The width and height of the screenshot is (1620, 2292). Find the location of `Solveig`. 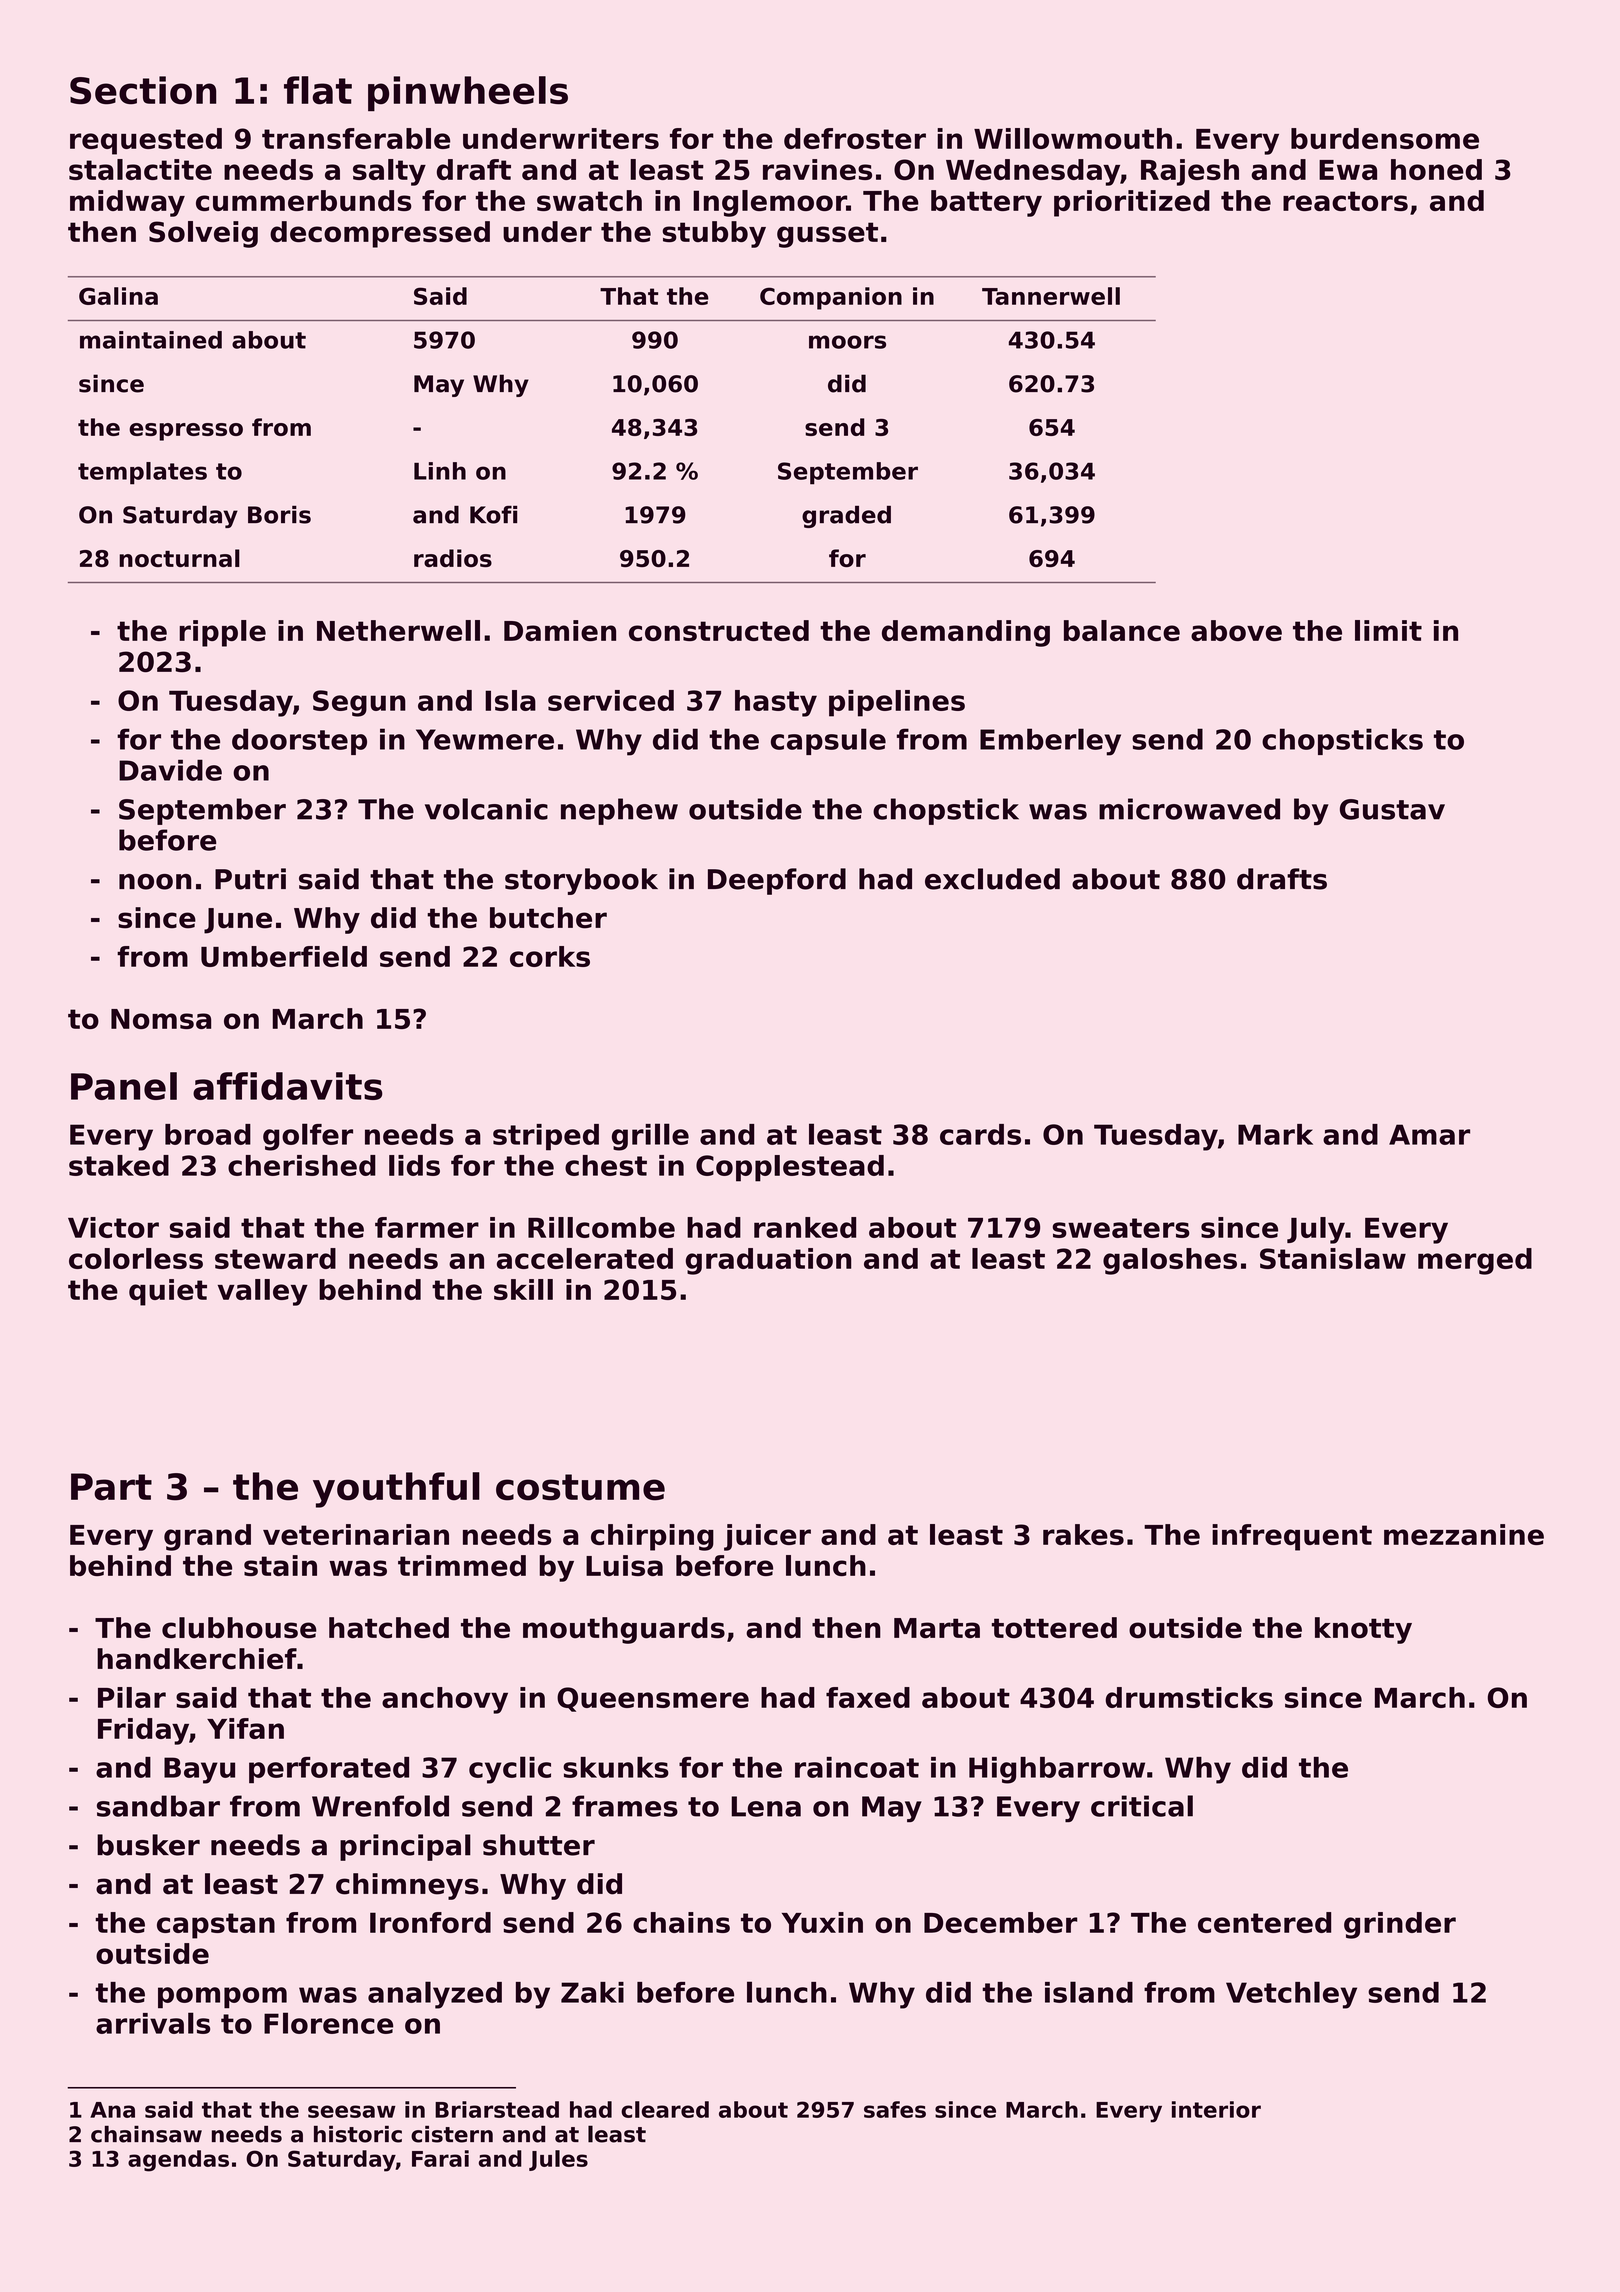

Solveig is located at coordinates (203, 234).
